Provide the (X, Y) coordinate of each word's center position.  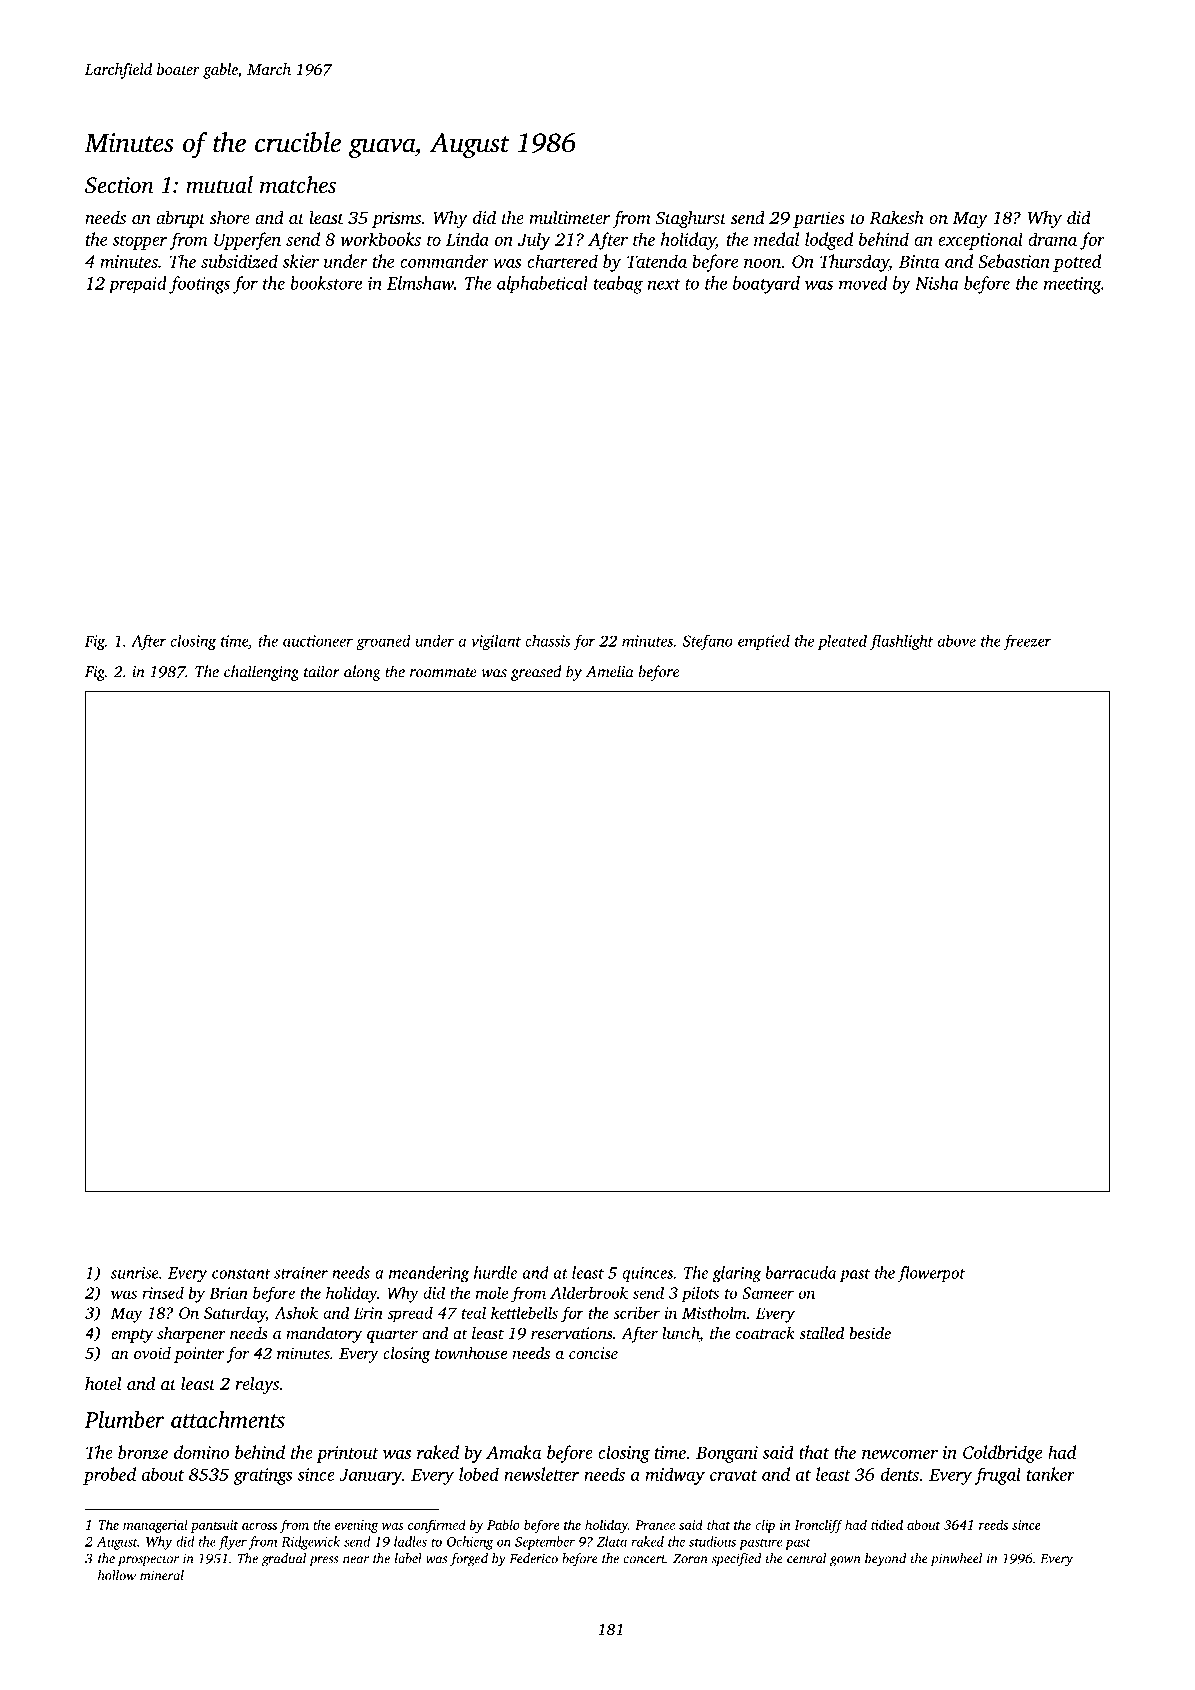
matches (298, 185)
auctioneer (318, 641)
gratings (262, 1476)
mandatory (324, 1335)
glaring (737, 1274)
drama (1052, 239)
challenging (261, 673)
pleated (842, 642)
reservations (572, 1333)
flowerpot (931, 1274)
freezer (1027, 642)
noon (762, 263)
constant (241, 1274)
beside (870, 1333)
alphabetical (542, 285)
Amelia (610, 671)
